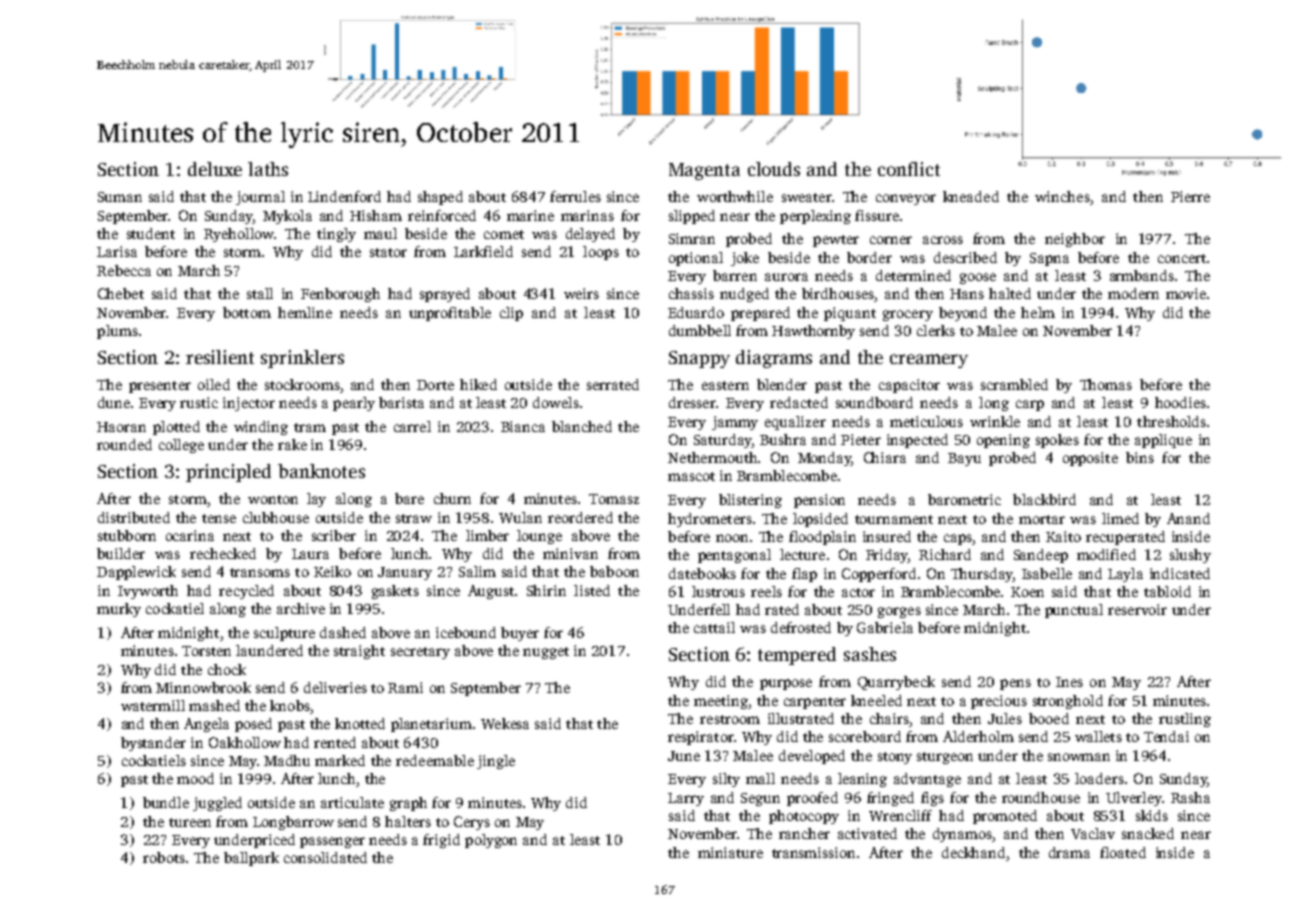 The image size is (1308, 924). Describe the element at coordinates (164, 857) in the screenshot. I see `robots` at that location.
